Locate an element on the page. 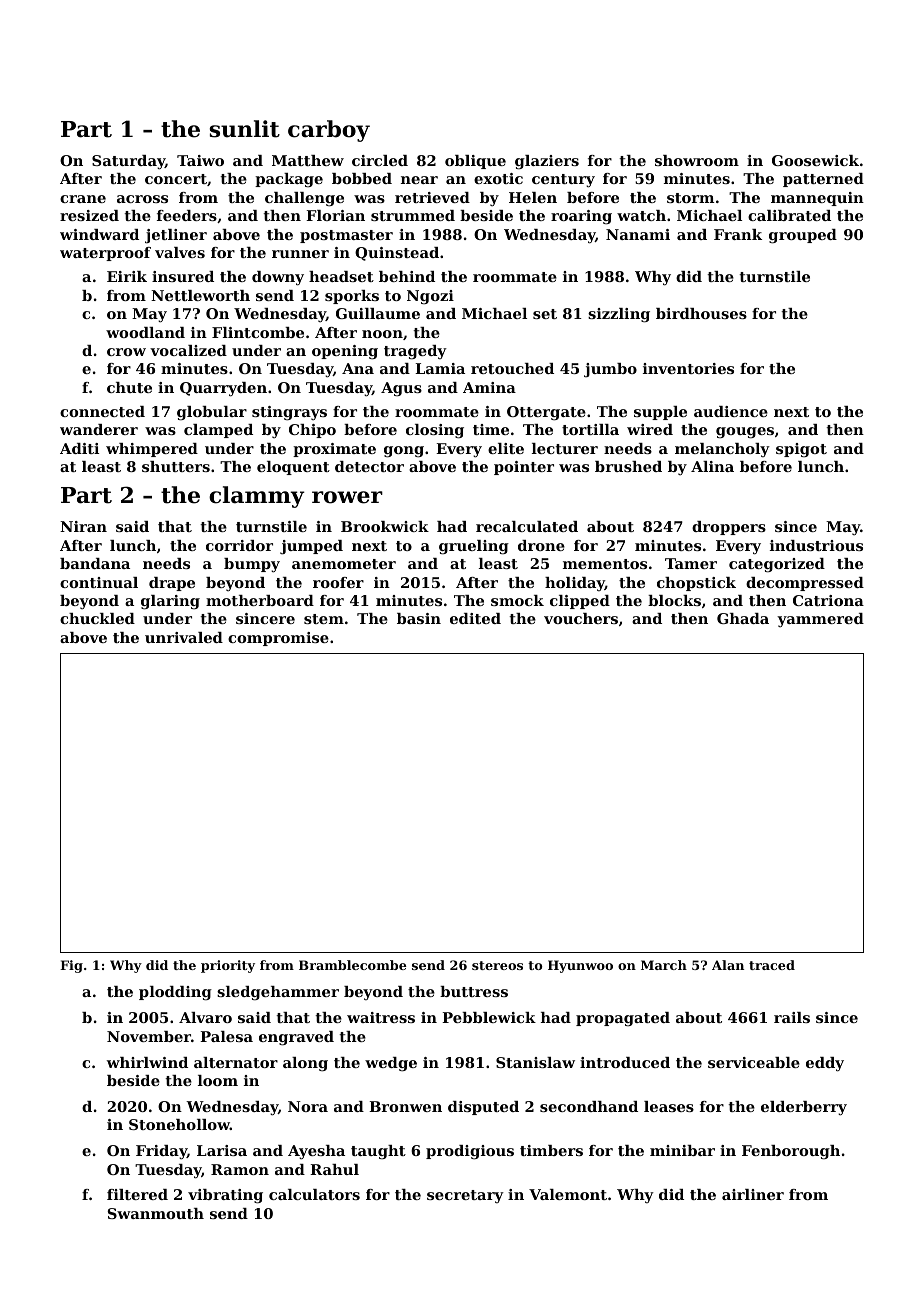 This document has width=924, height=1308. Frank is located at coordinates (738, 234).
